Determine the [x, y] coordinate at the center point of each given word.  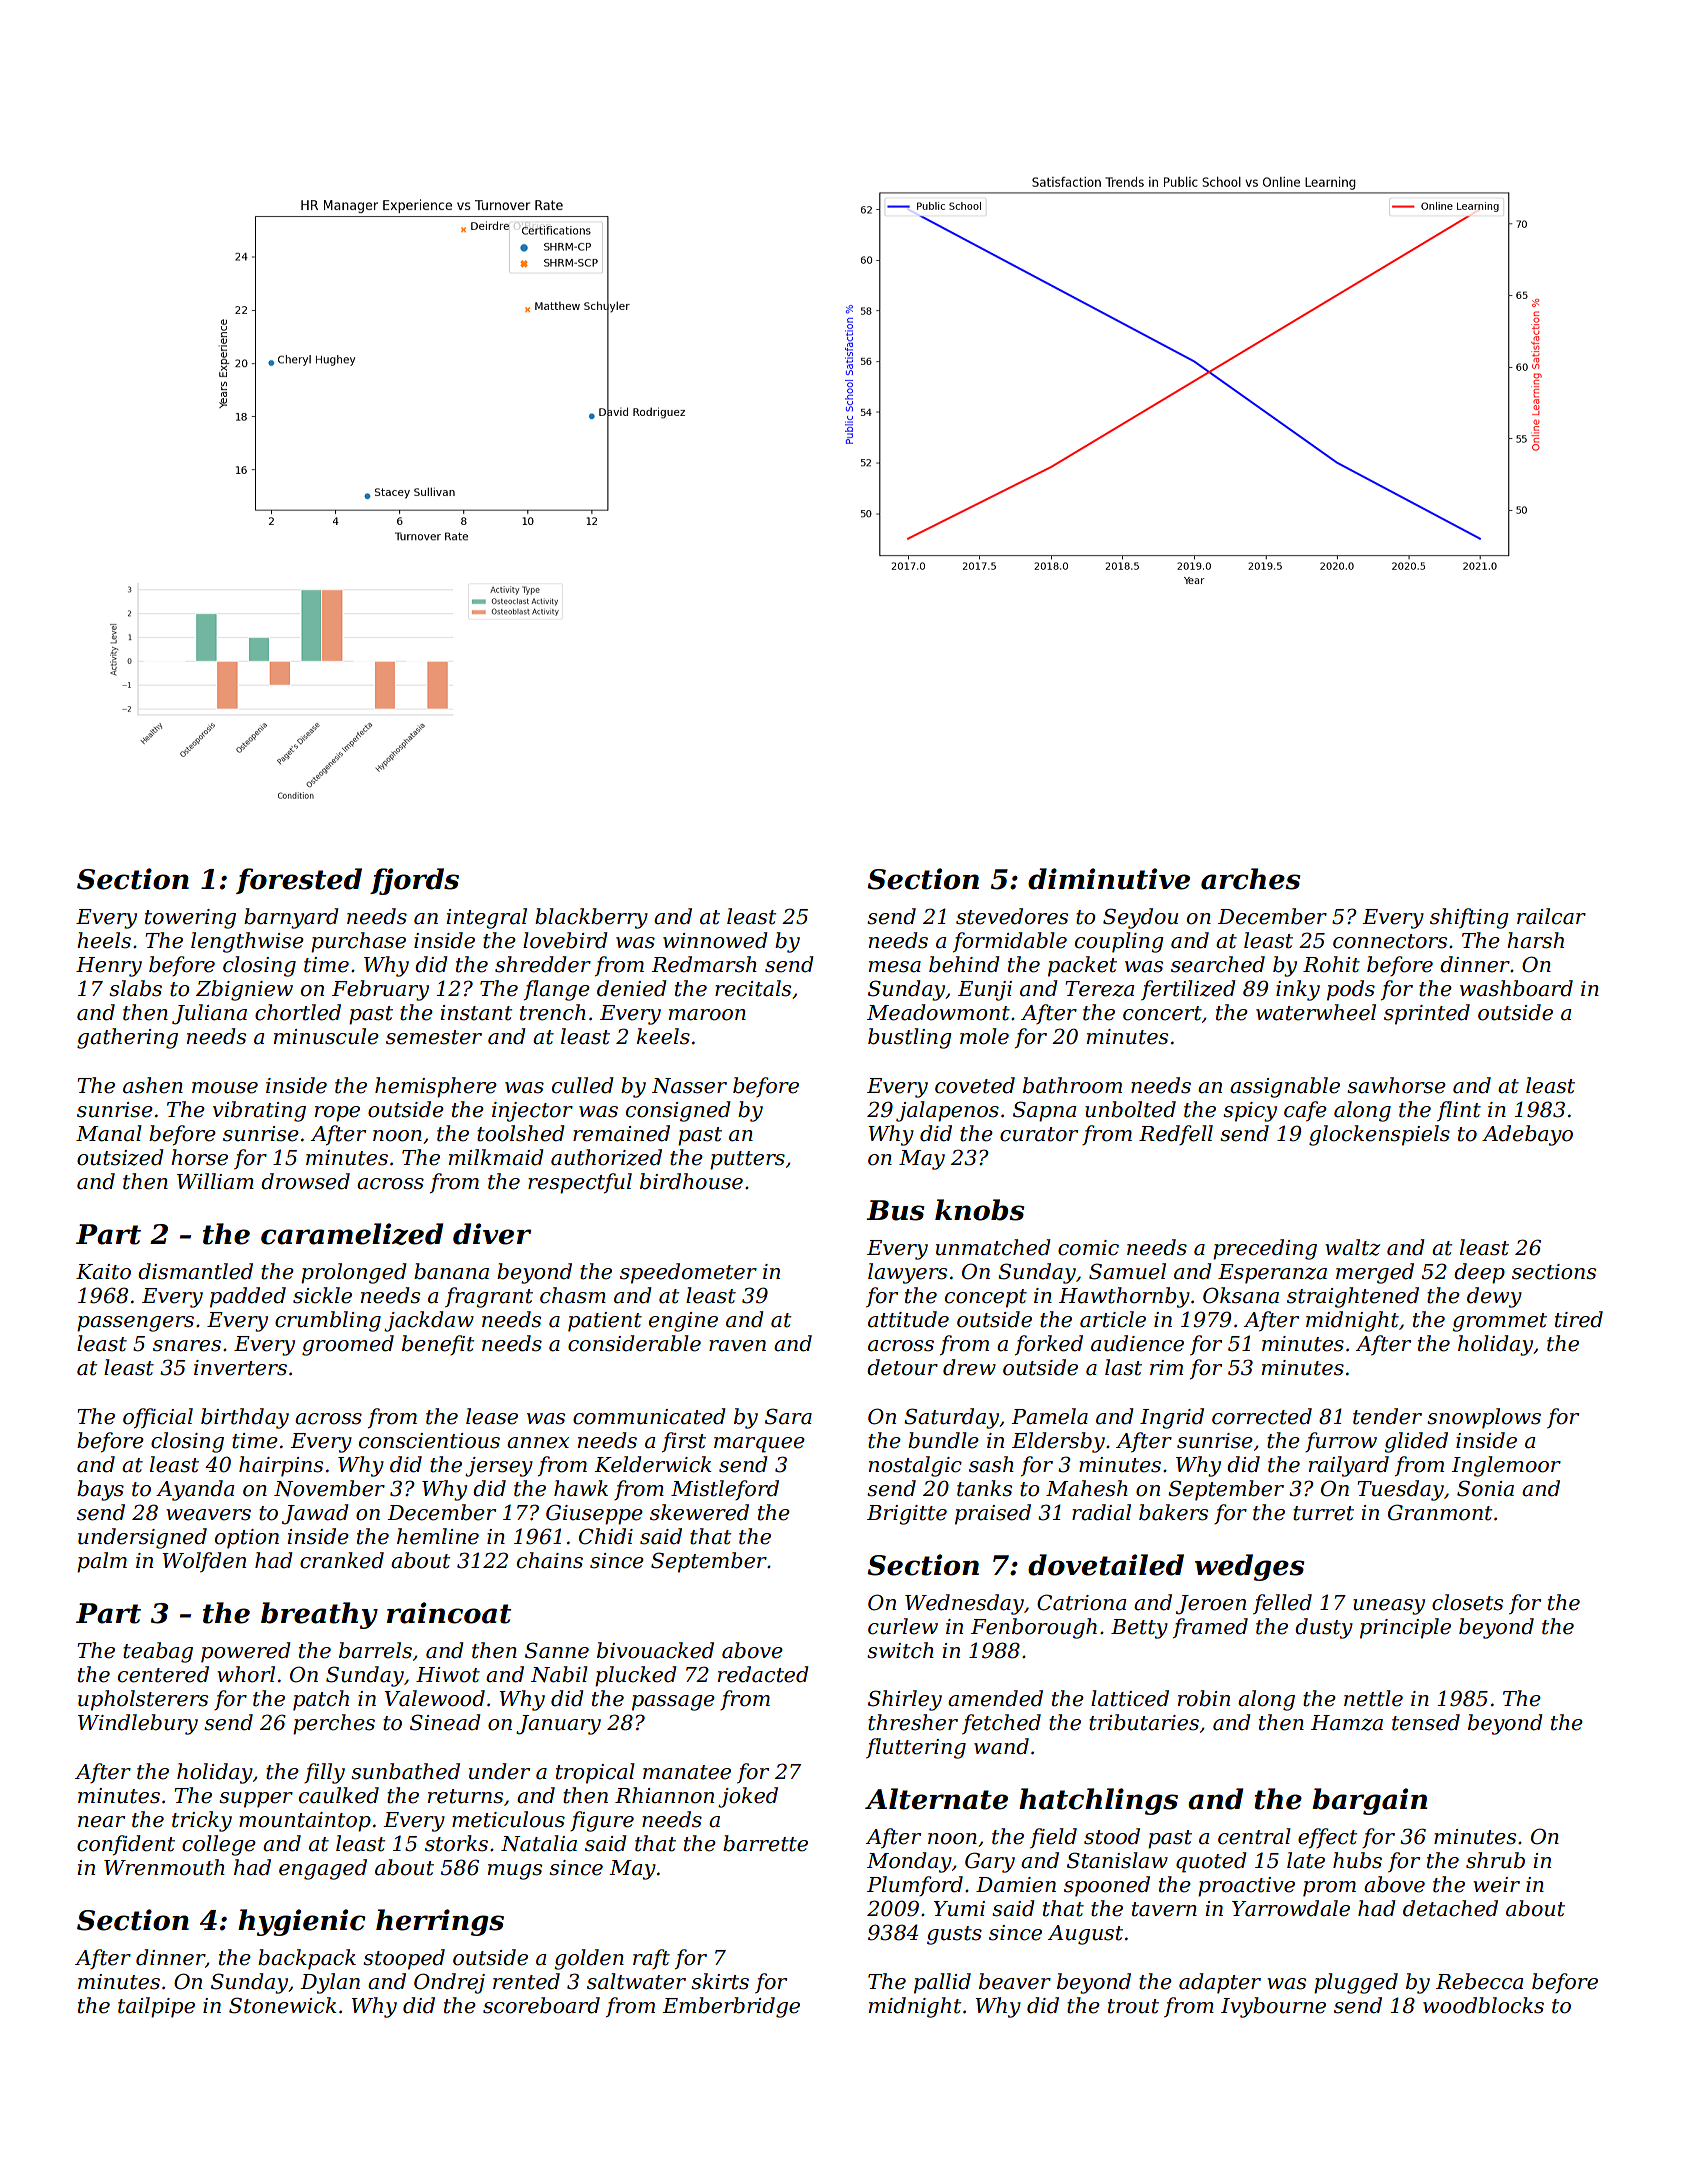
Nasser [689, 1086]
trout [1133, 2006]
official [158, 1418]
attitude [908, 1319]
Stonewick [283, 2005]
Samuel [1127, 1271]
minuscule [326, 1036]
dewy [1494, 1297]
